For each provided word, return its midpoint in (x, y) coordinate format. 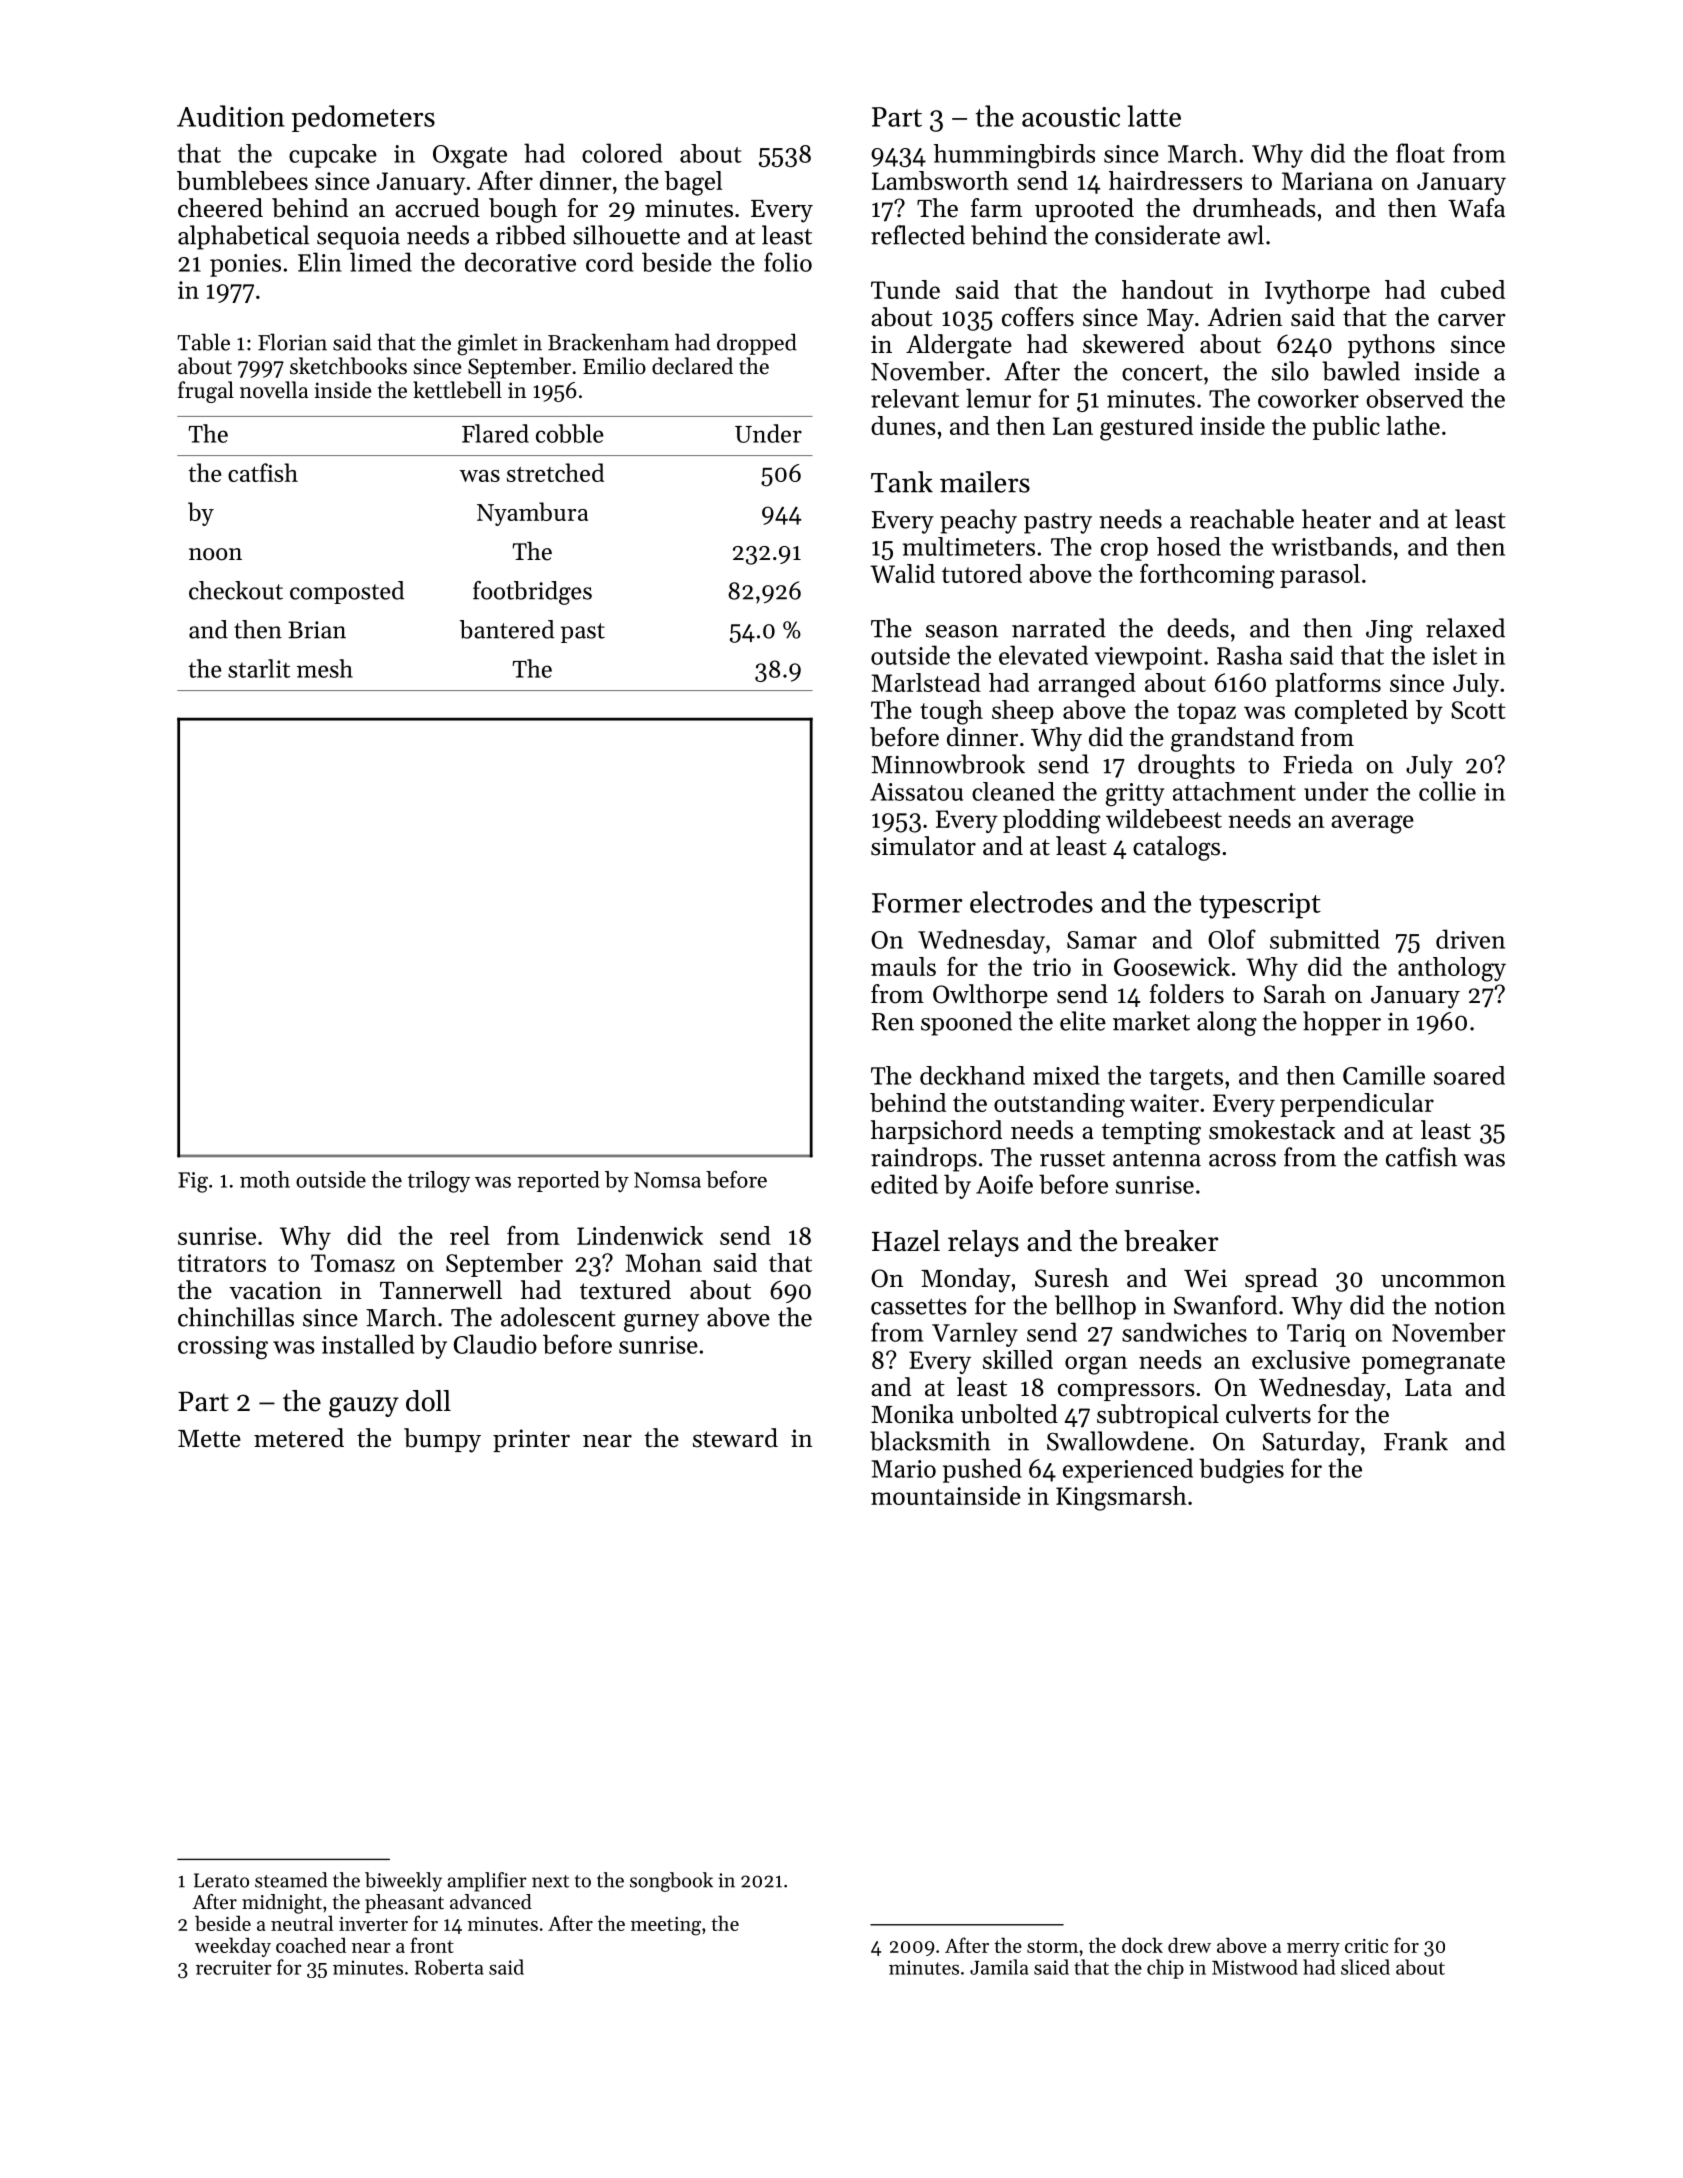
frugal (206, 392)
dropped (757, 344)
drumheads (1254, 208)
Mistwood (1255, 1967)
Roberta (449, 1967)
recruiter (234, 1967)
